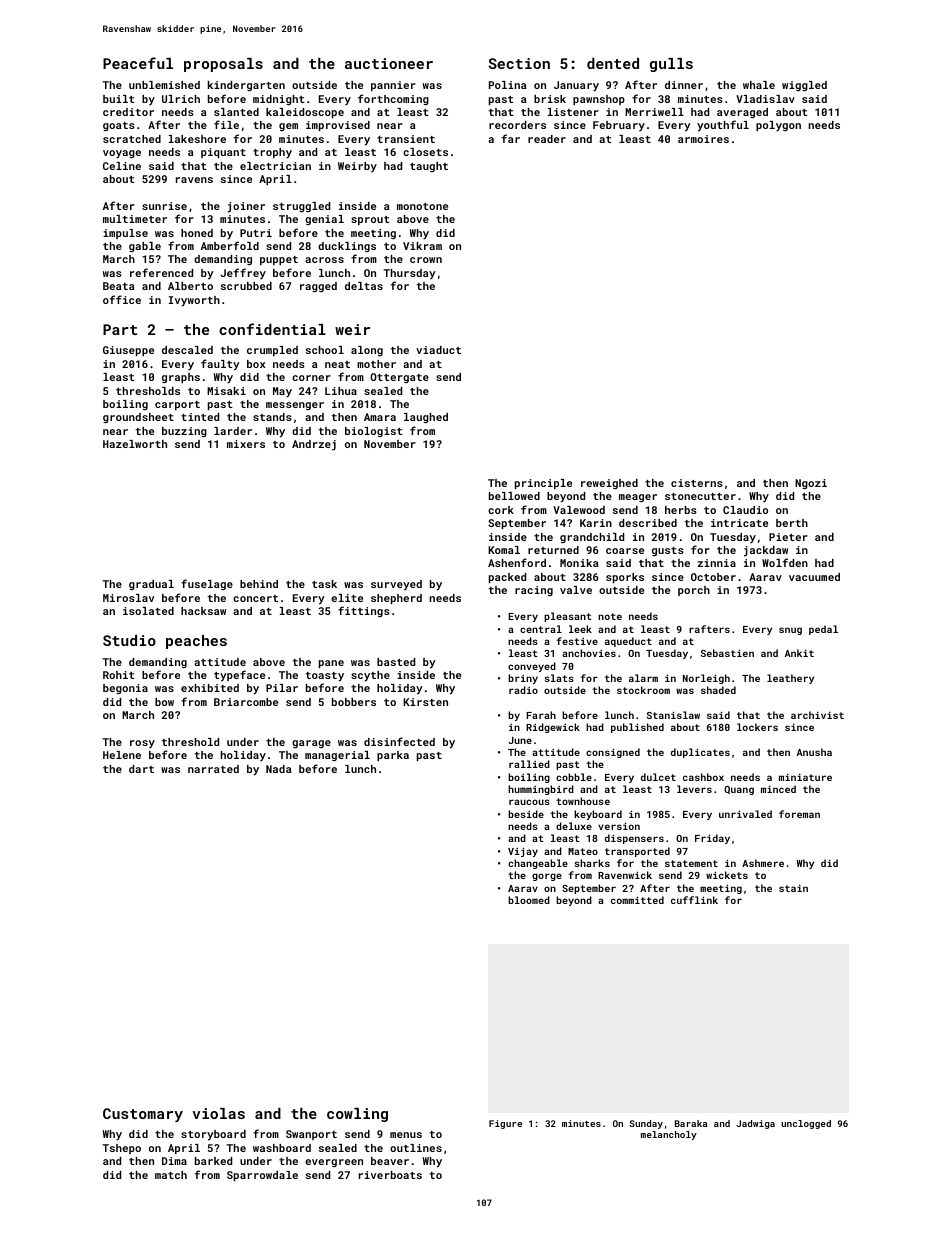 The image size is (952, 1233). What do you see at coordinates (143, 1115) in the document?
I see `Customary` at bounding box center [143, 1115].
